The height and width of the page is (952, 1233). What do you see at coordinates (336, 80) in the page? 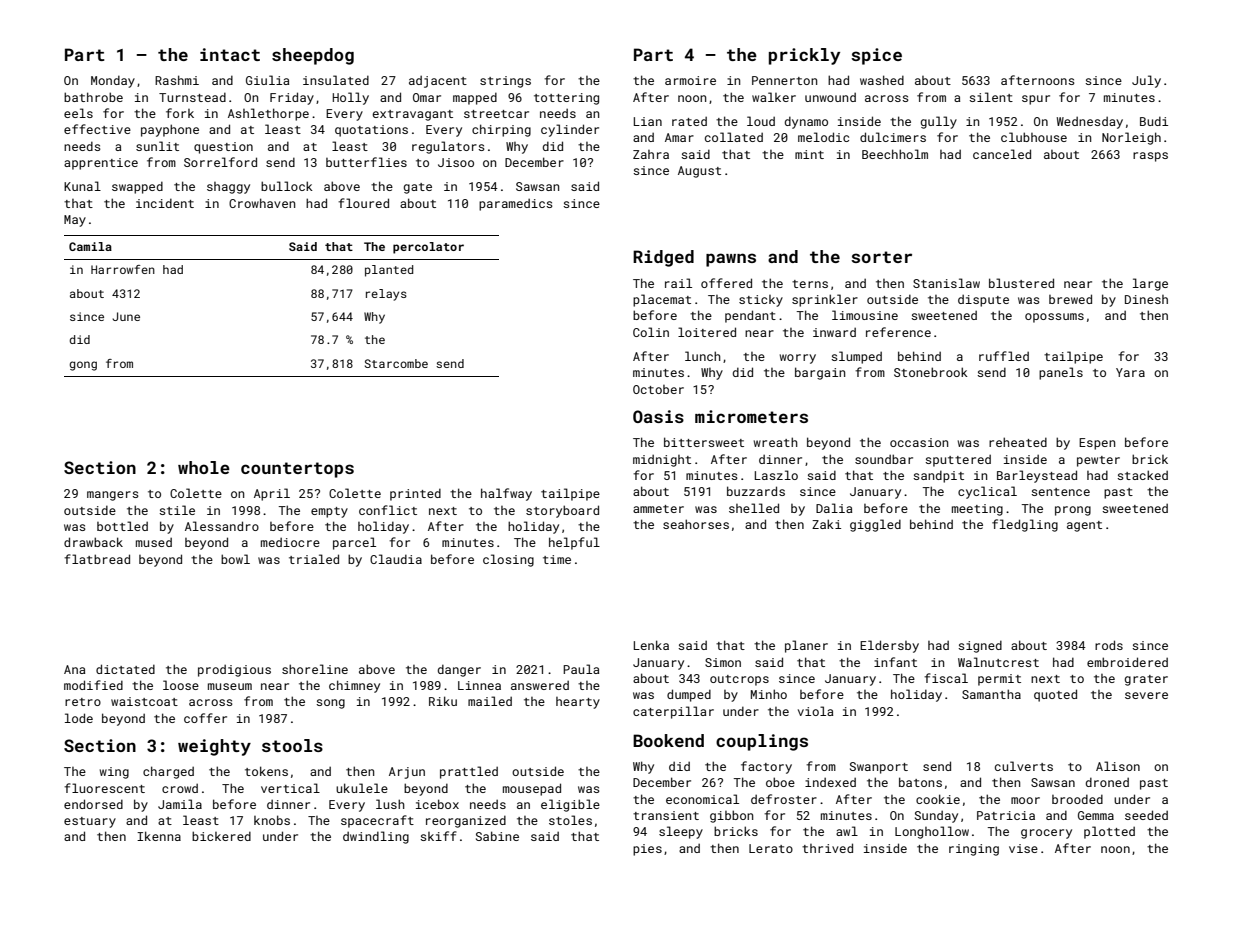
I see `insulated` at bounding box center [336, 80].
